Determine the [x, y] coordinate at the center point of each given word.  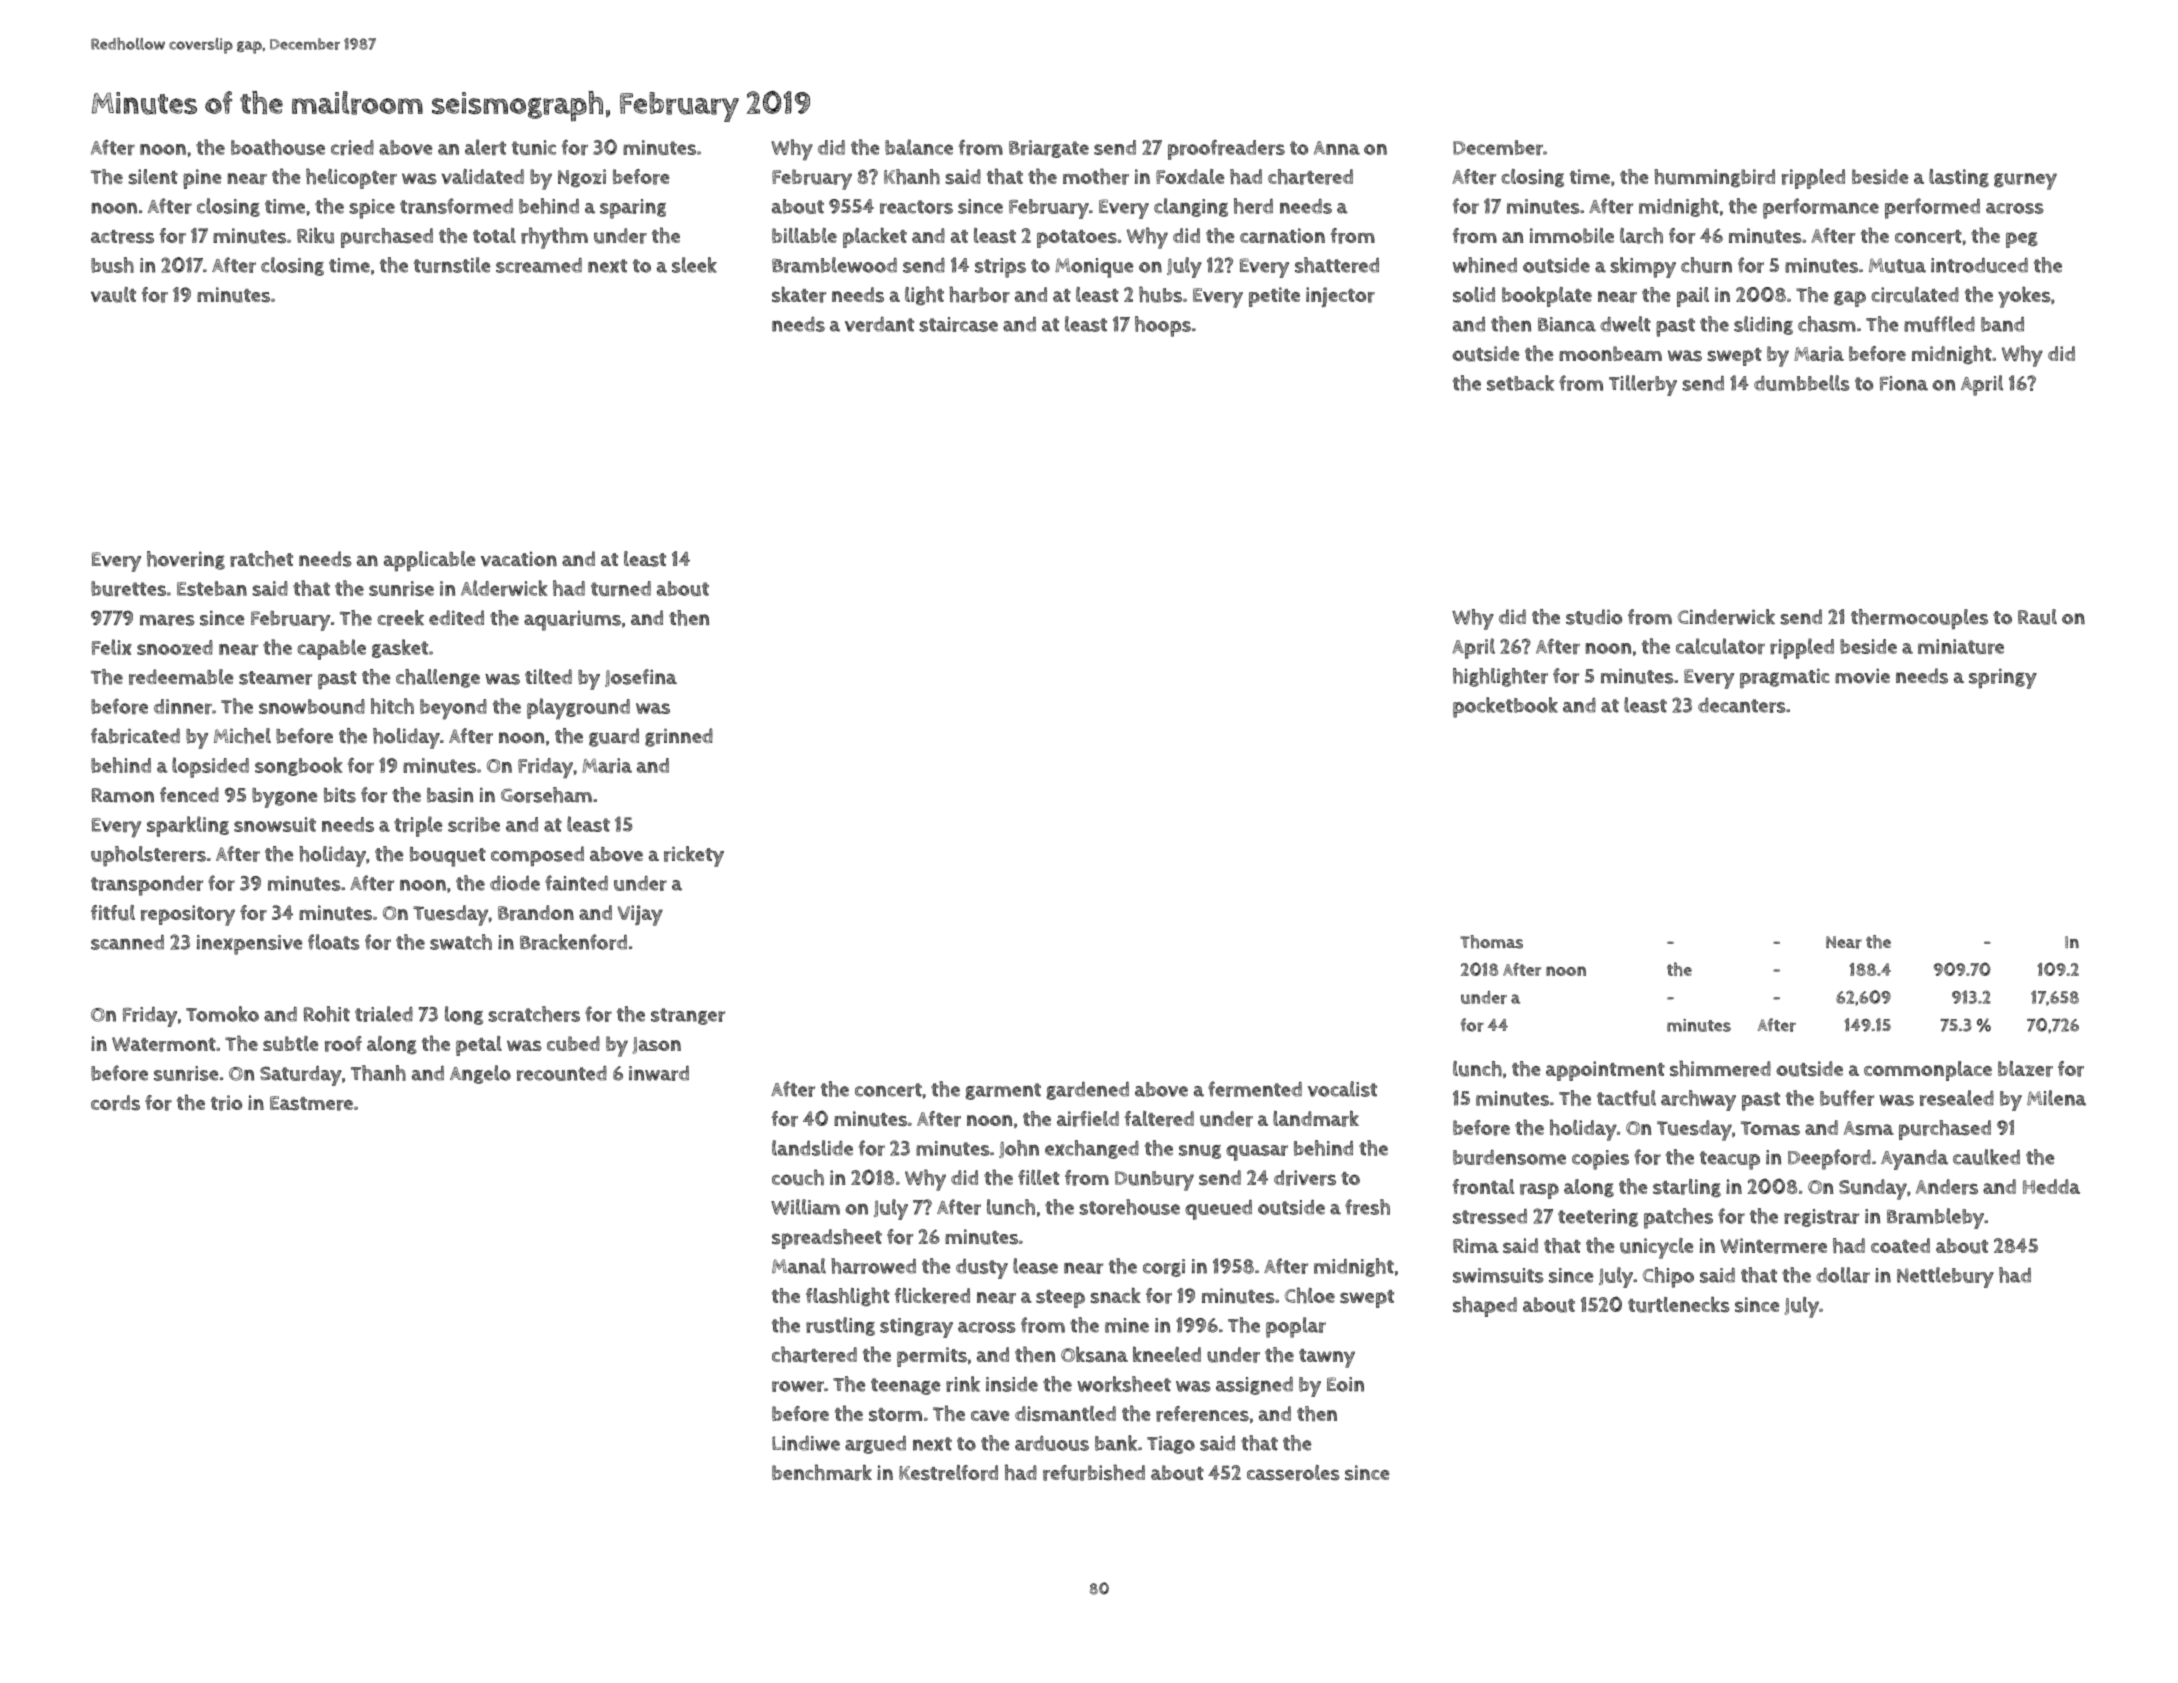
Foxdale [1190, 176]
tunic [534, 147]
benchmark [822, 1472]
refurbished [1094, 1472]
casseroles [1293, 1473]
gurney [2025, 181]
